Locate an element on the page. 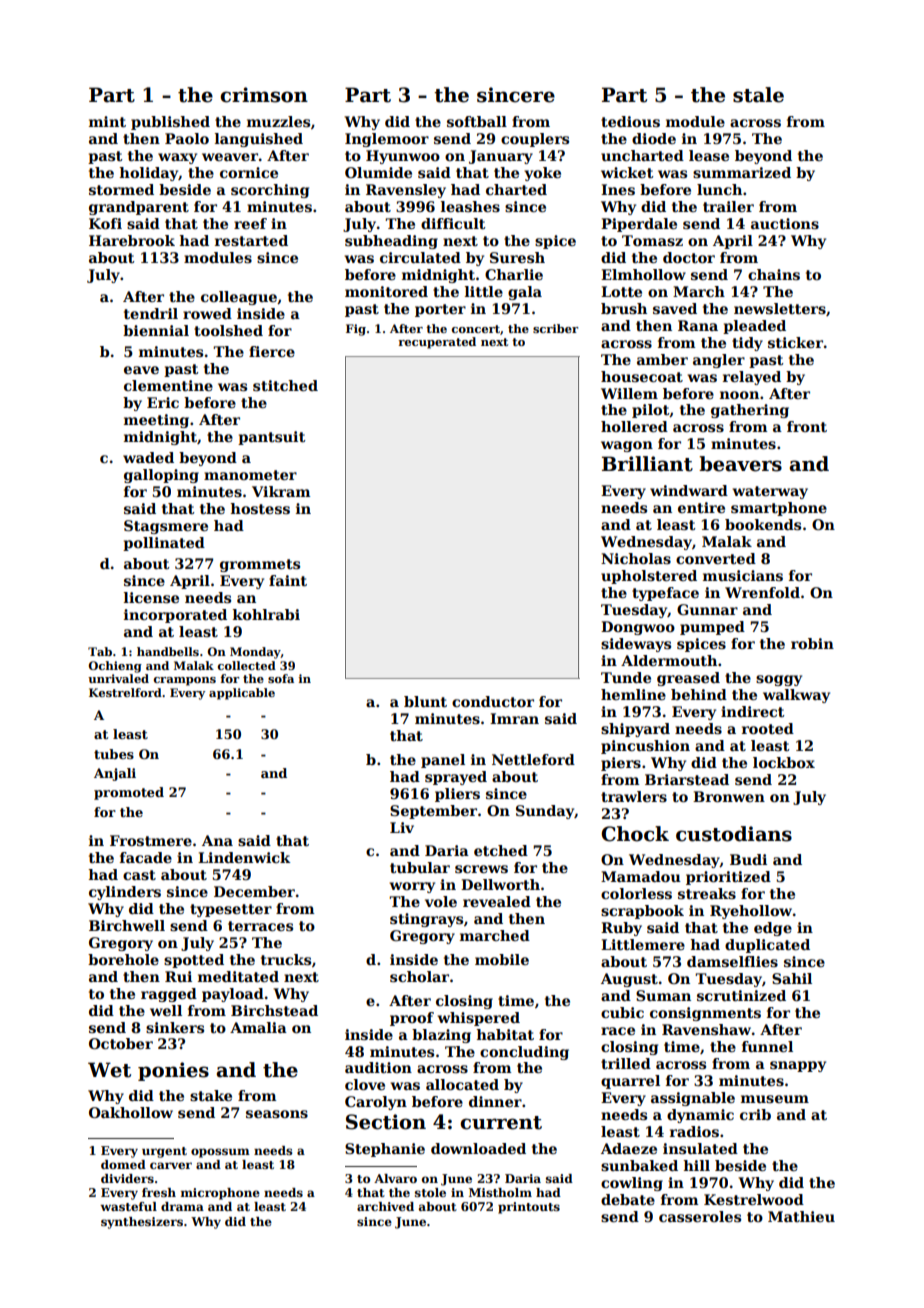 The width and height of the image is (924, 1308). crimson is located at coordinates (264, 95).
